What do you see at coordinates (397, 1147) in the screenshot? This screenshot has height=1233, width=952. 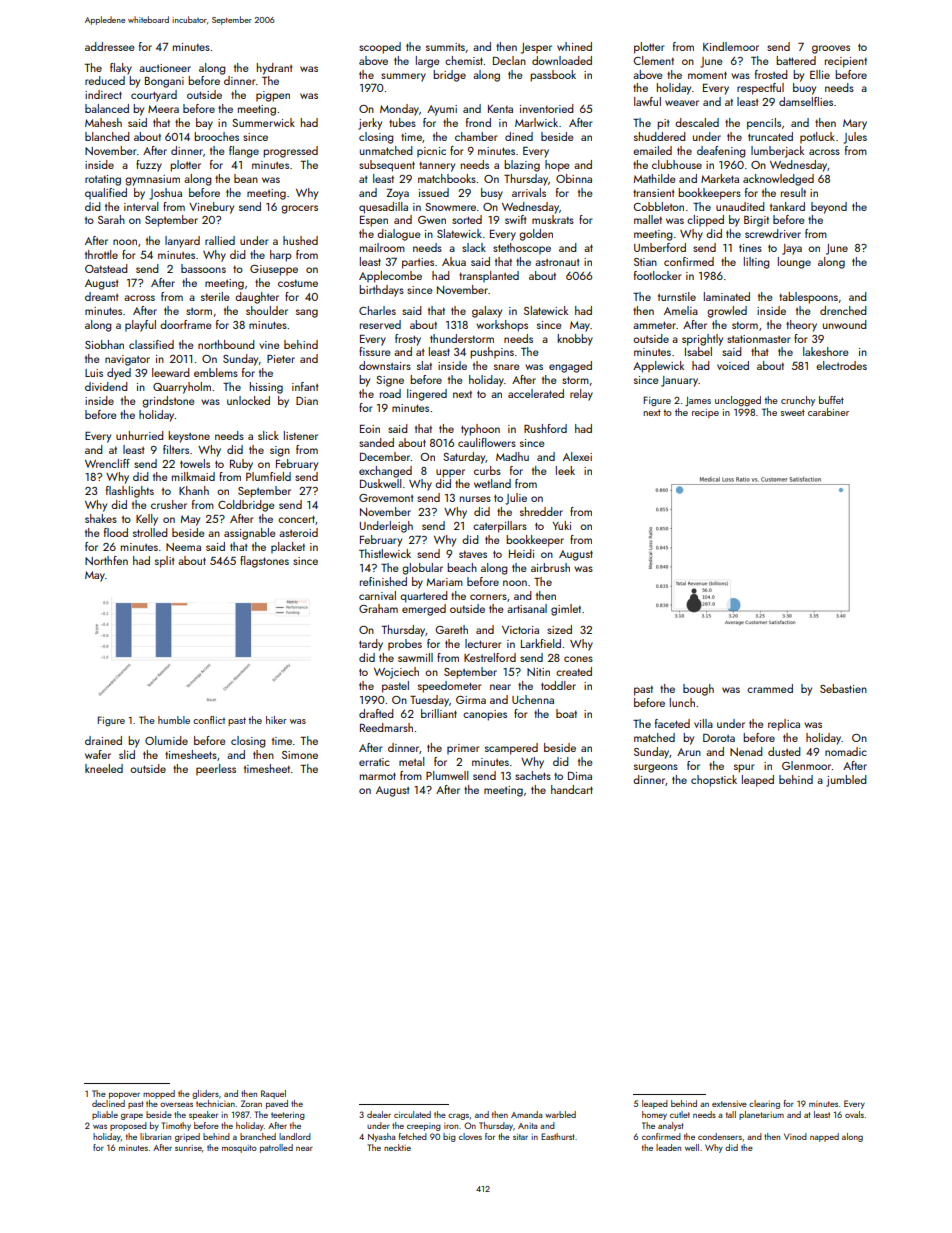 I see `necktie` at bounding box center [397, 1147].
